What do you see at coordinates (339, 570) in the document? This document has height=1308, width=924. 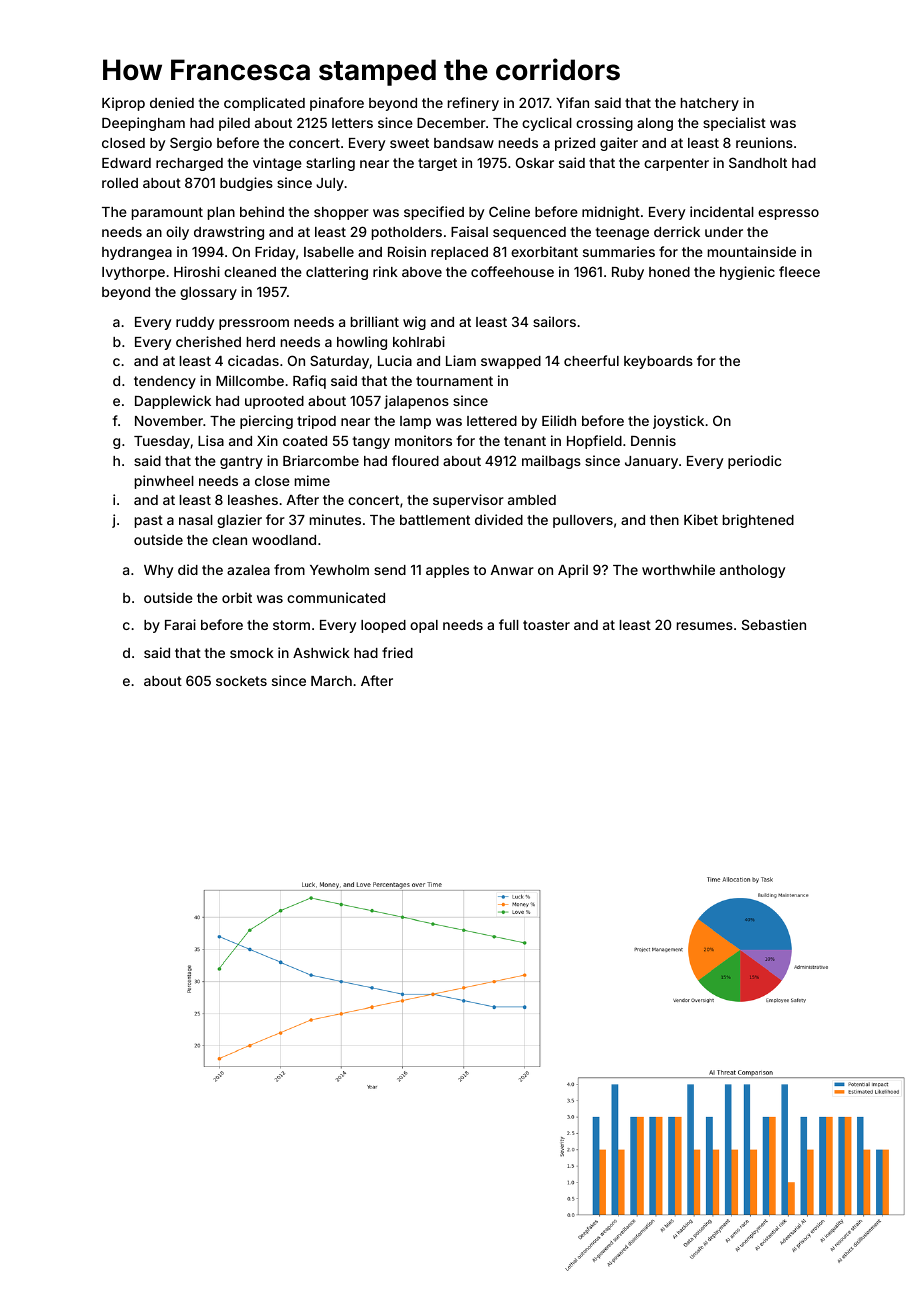 I see `Yewholm` at bounding box center [339, 570].
